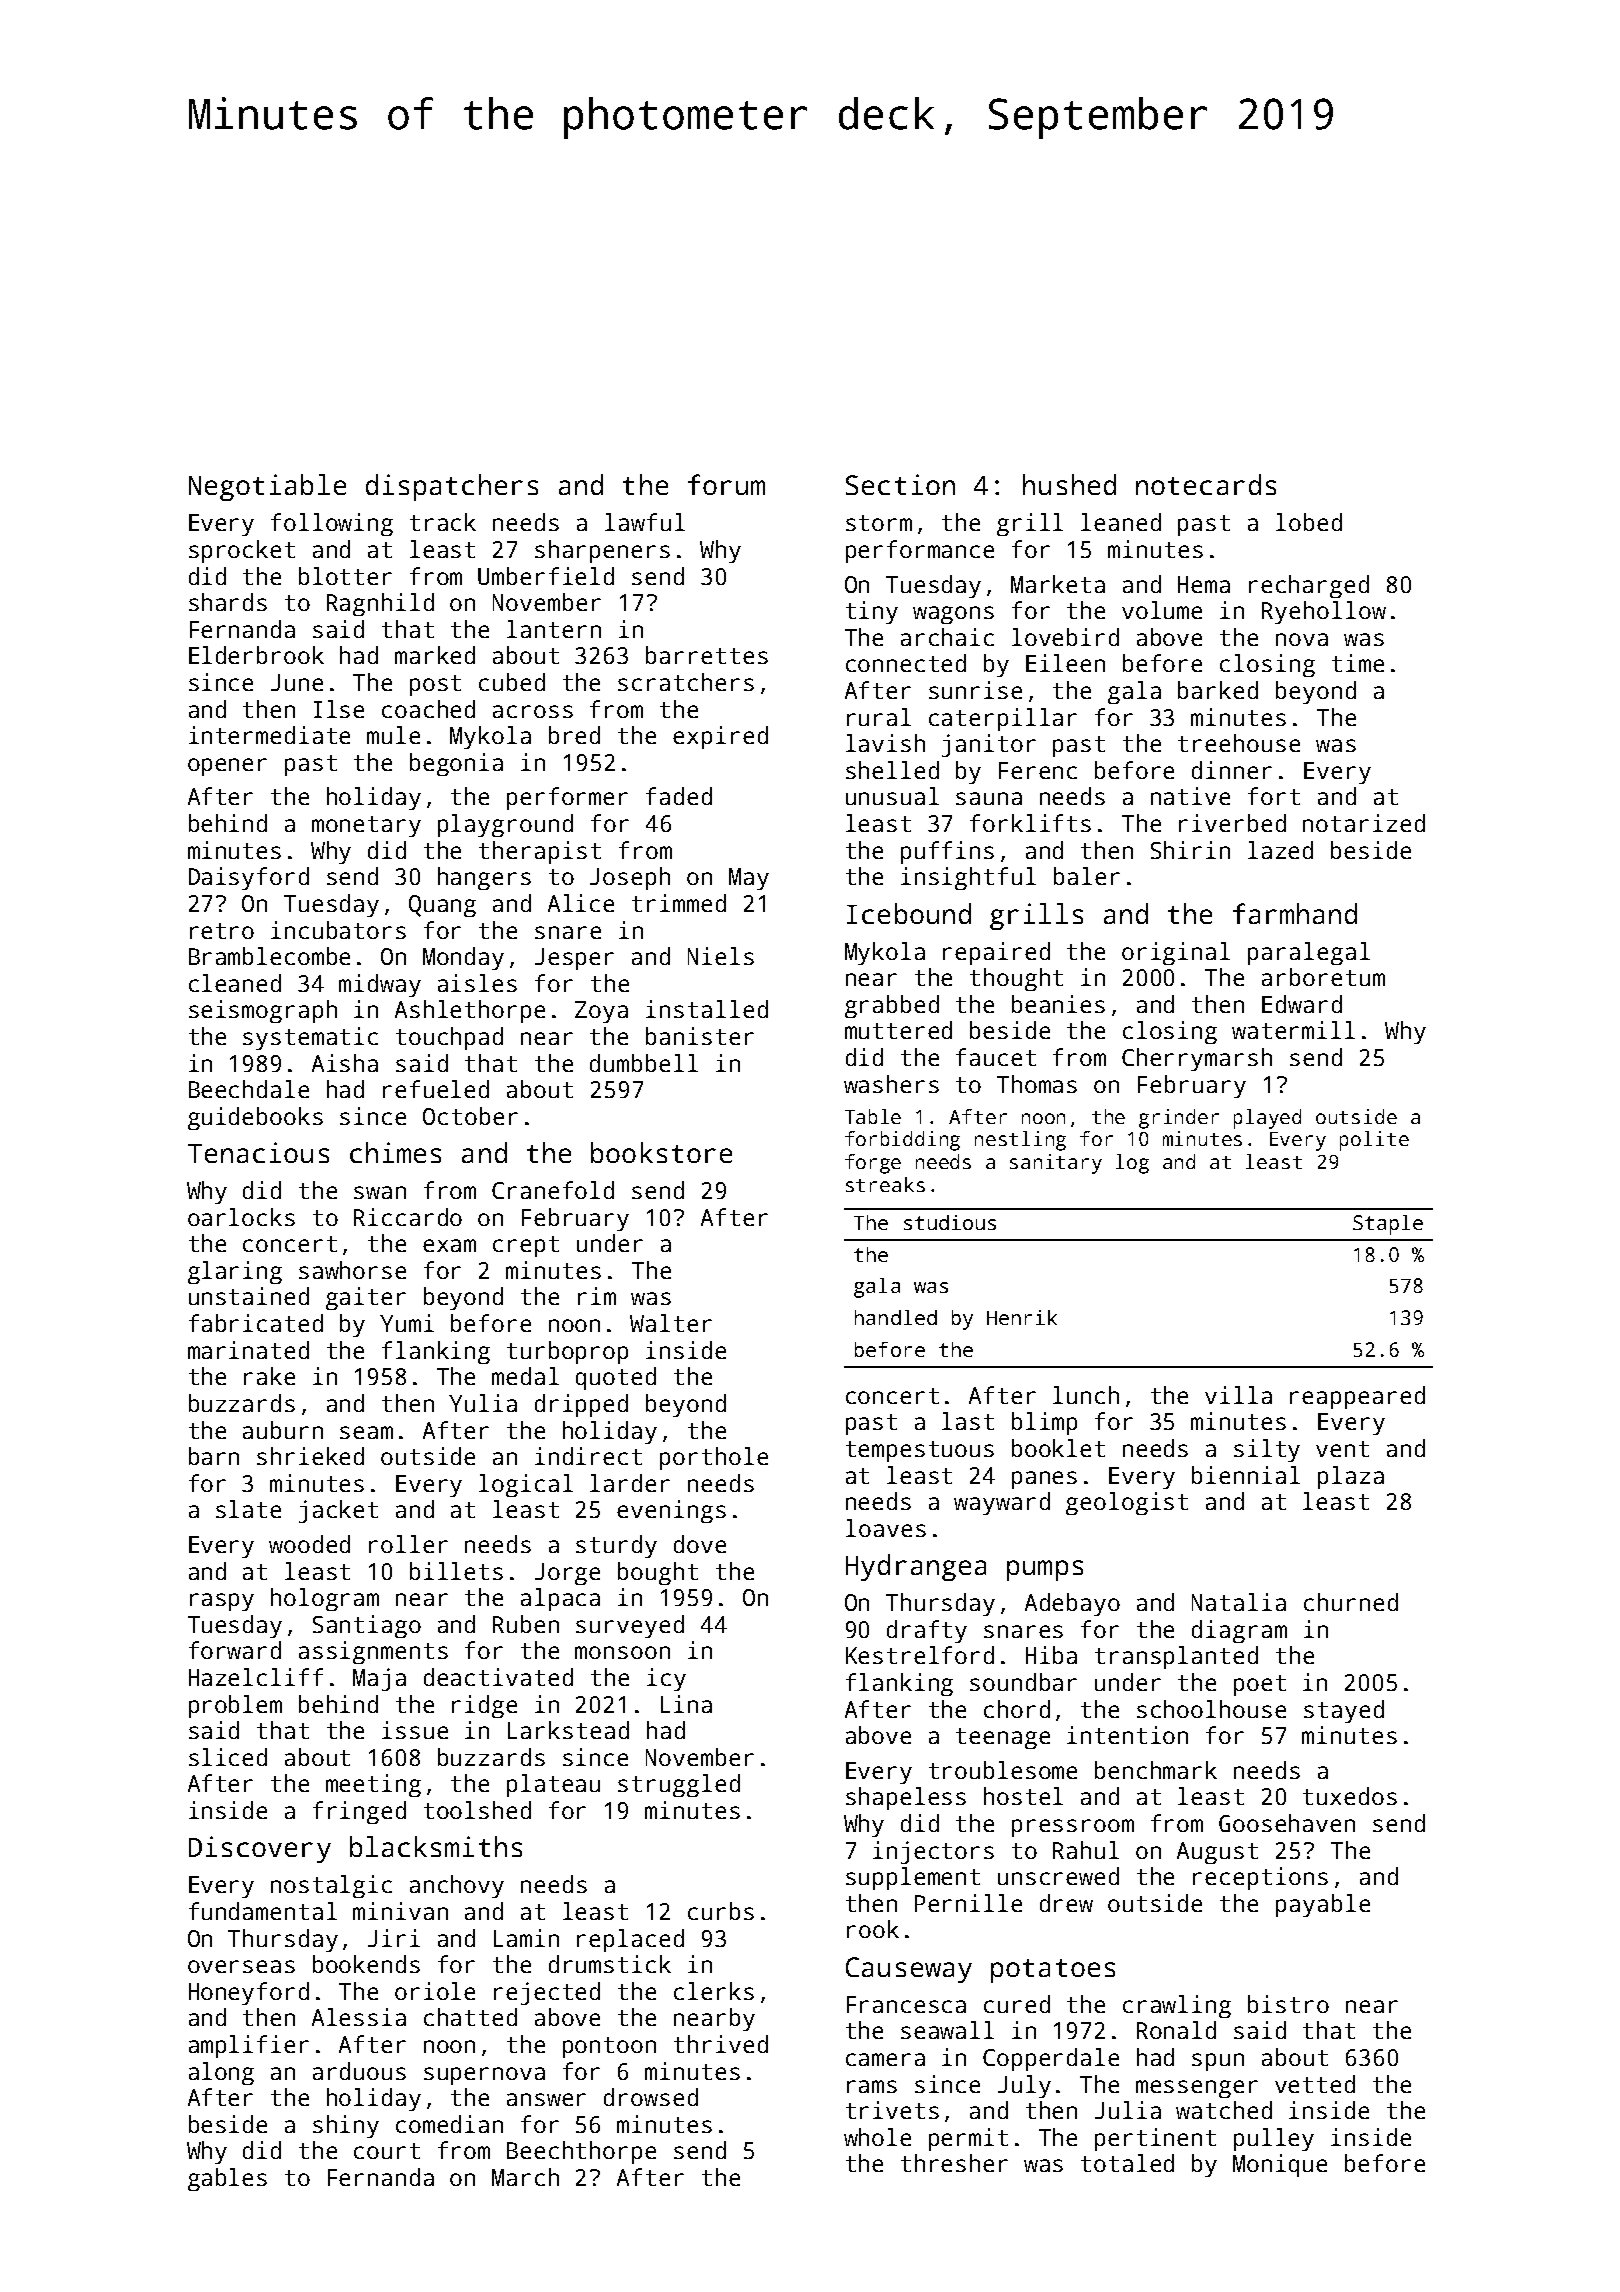 The image size is (1620, 2292). Describe the element at coordinates (297, 682) in the screenshot. I see `June` at that location.
